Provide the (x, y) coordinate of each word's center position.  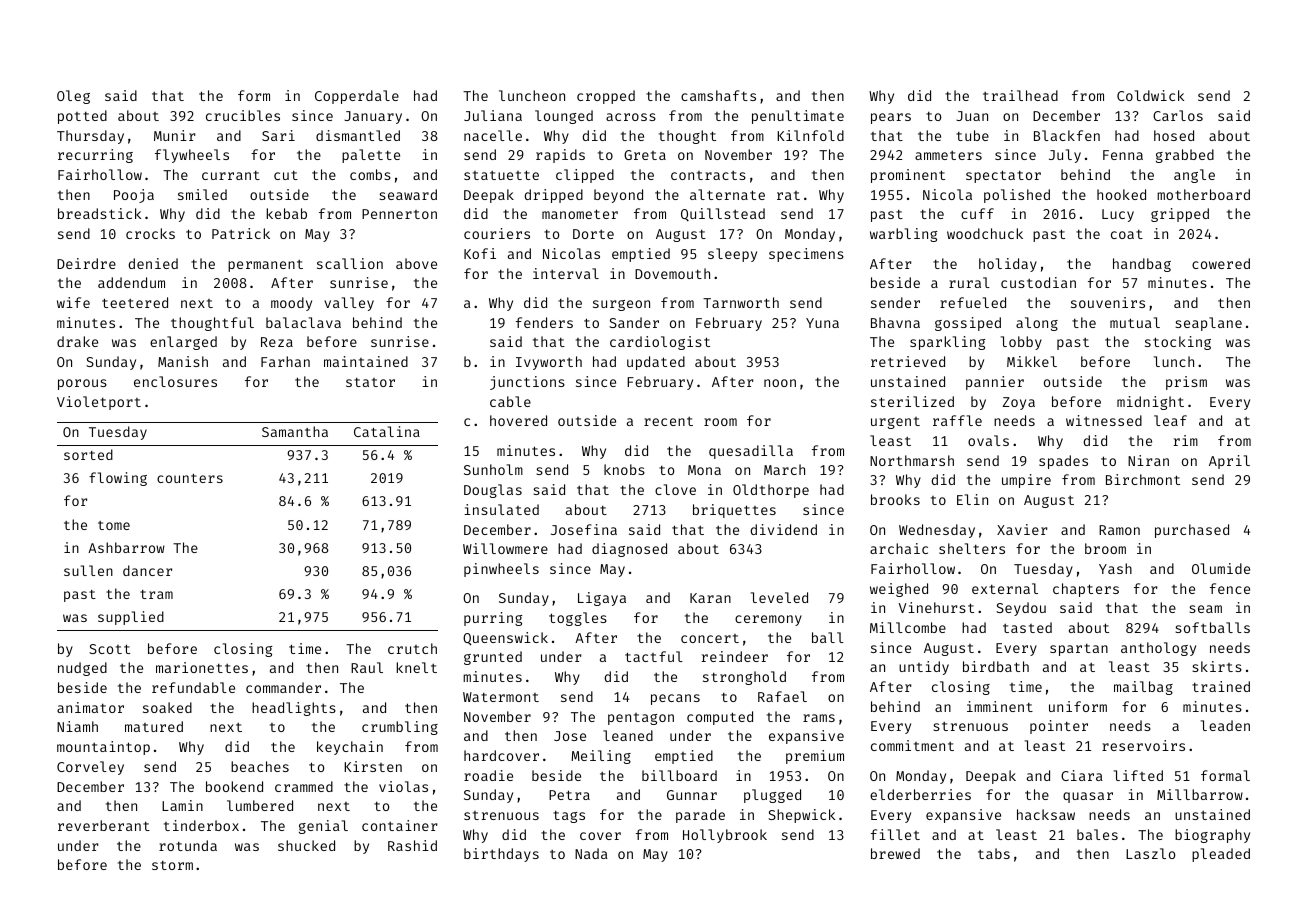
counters (190, 478)
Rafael (782, 696)
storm (172, 865)
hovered (518, 420)
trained (1221, 686)
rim (1186, 440)
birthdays (501, 855)
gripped (1180, 215)
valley (349, 304)
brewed (895, 853)
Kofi (480, 253)
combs (370, 174)
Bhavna (895, 322)
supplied (131, 618)
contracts (708, 175)
